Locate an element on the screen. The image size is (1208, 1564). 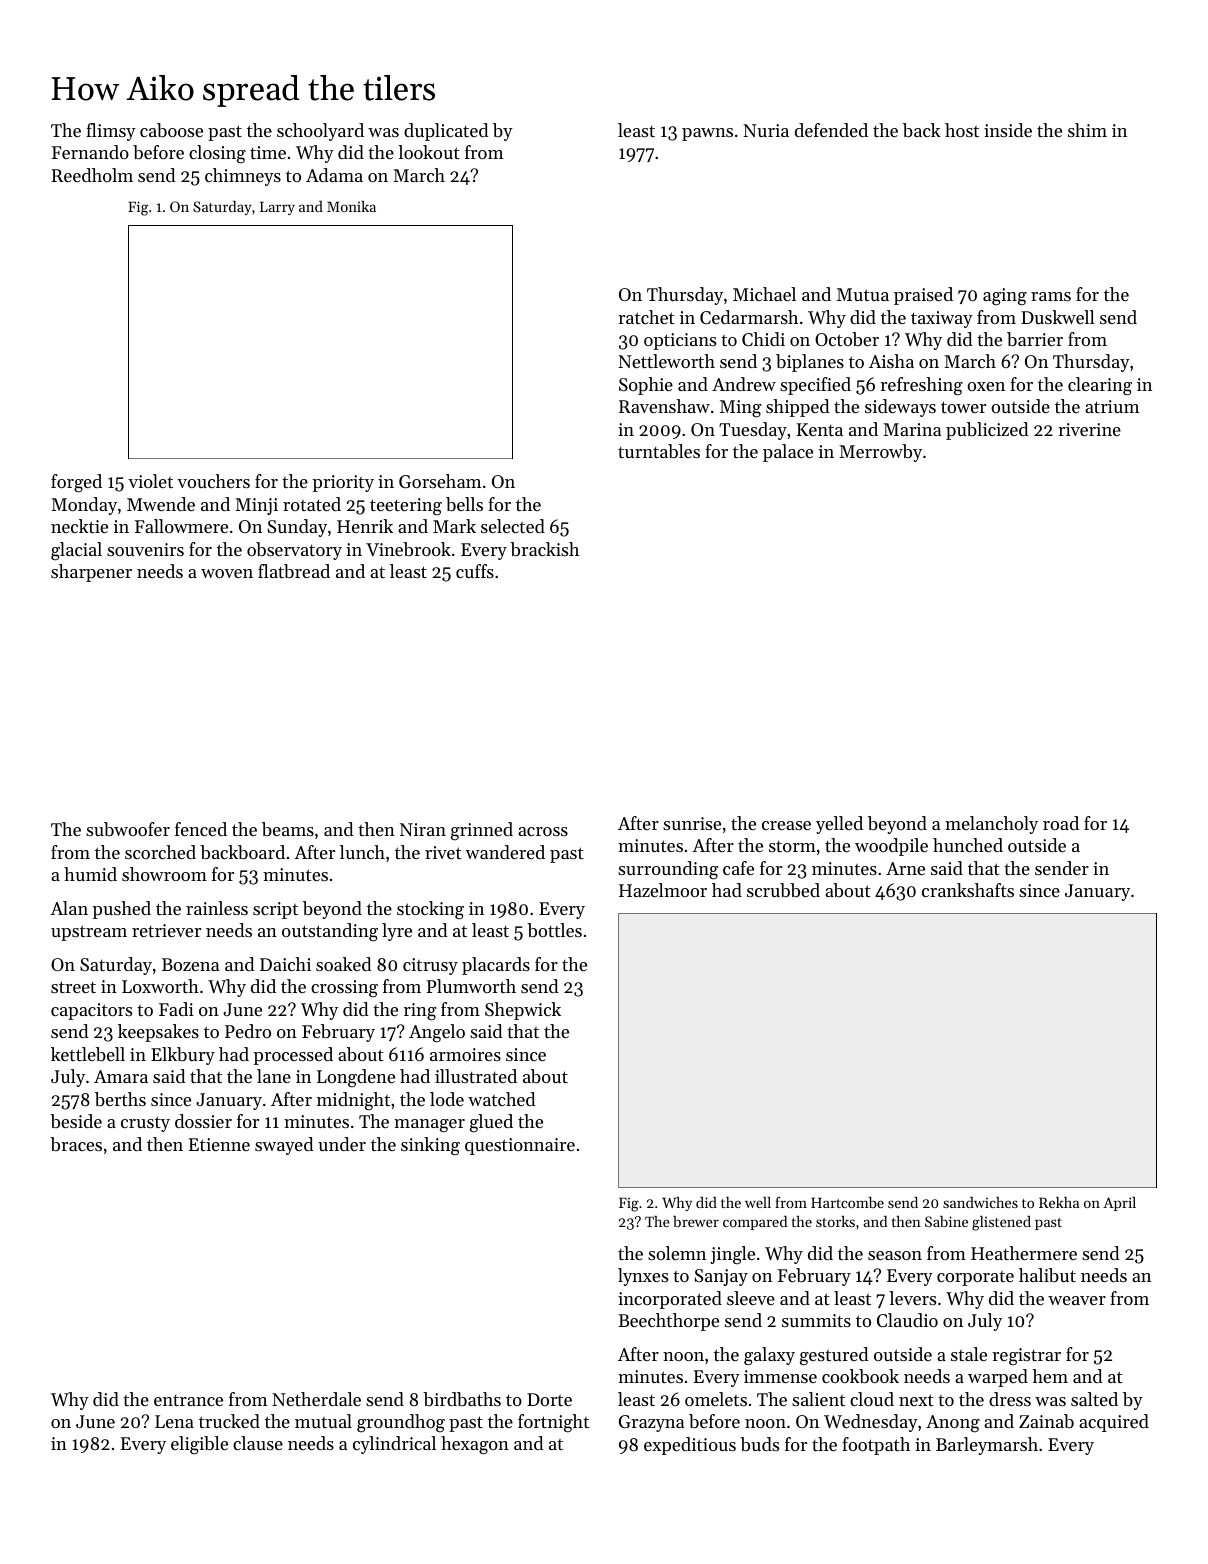
Shepwick is located at coordinates (523, 1011).
